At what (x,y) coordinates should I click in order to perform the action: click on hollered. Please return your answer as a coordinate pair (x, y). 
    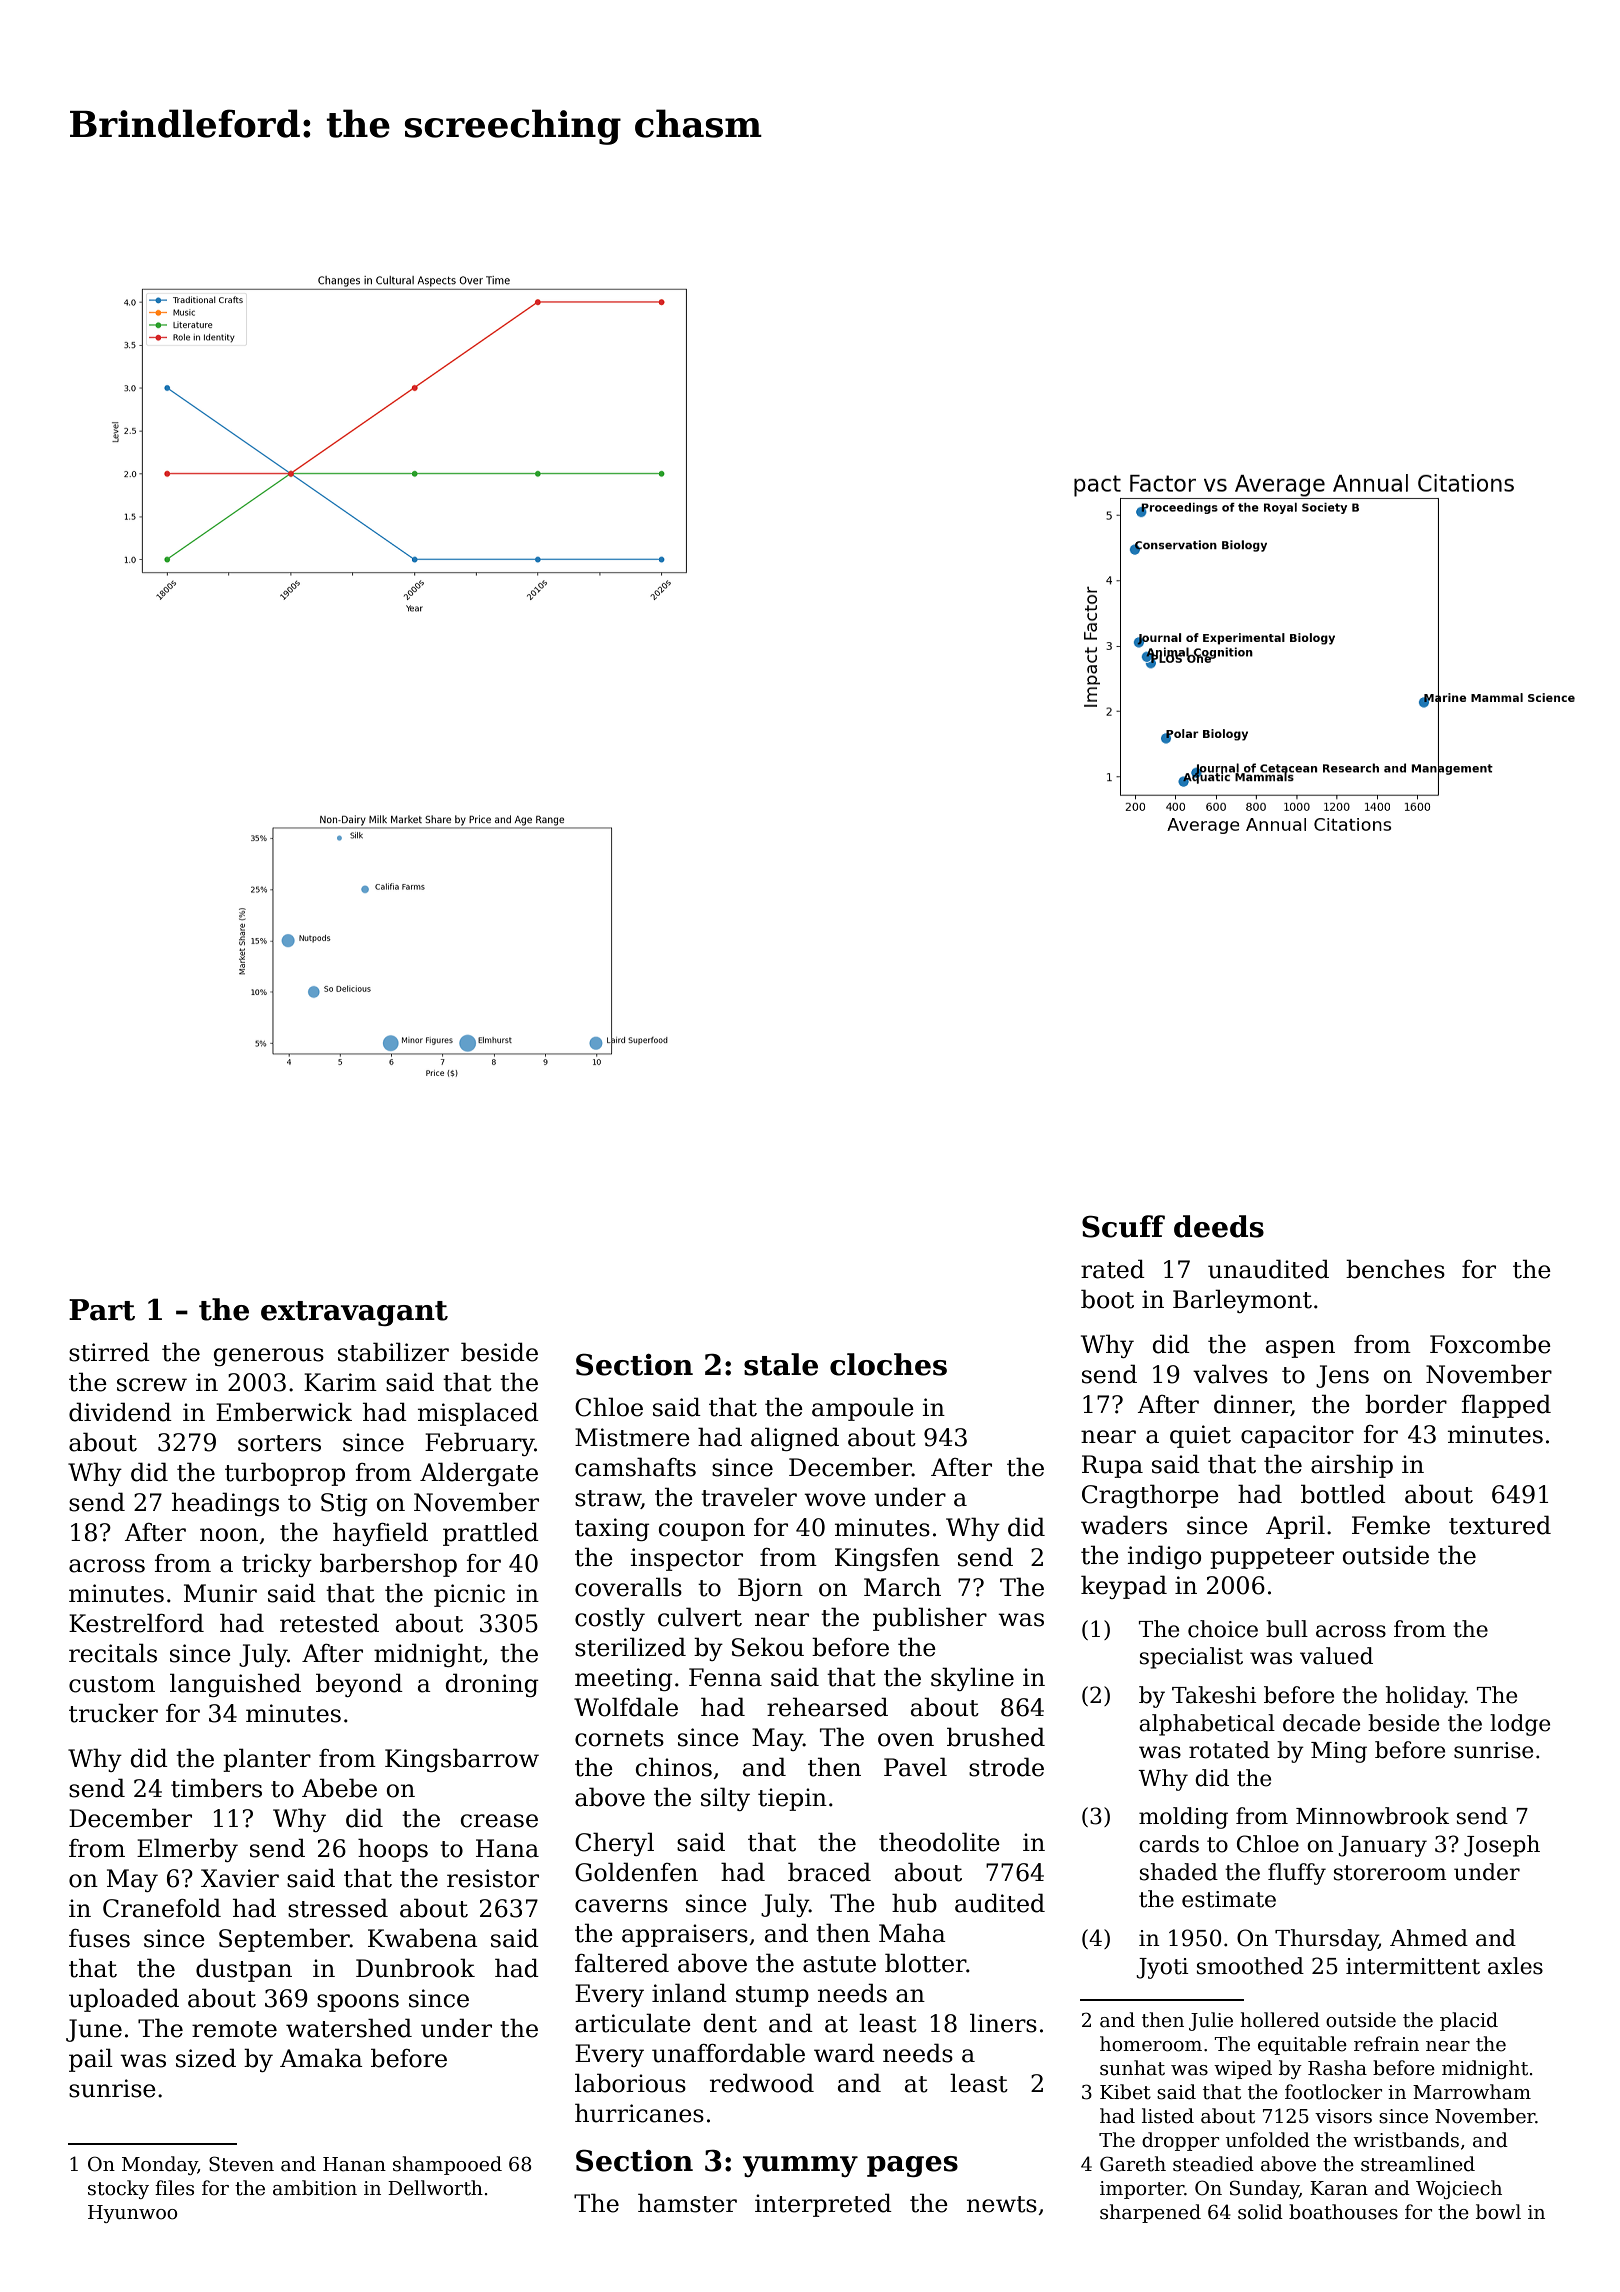
    Looking at the image, I should click on (1280, 2020).
